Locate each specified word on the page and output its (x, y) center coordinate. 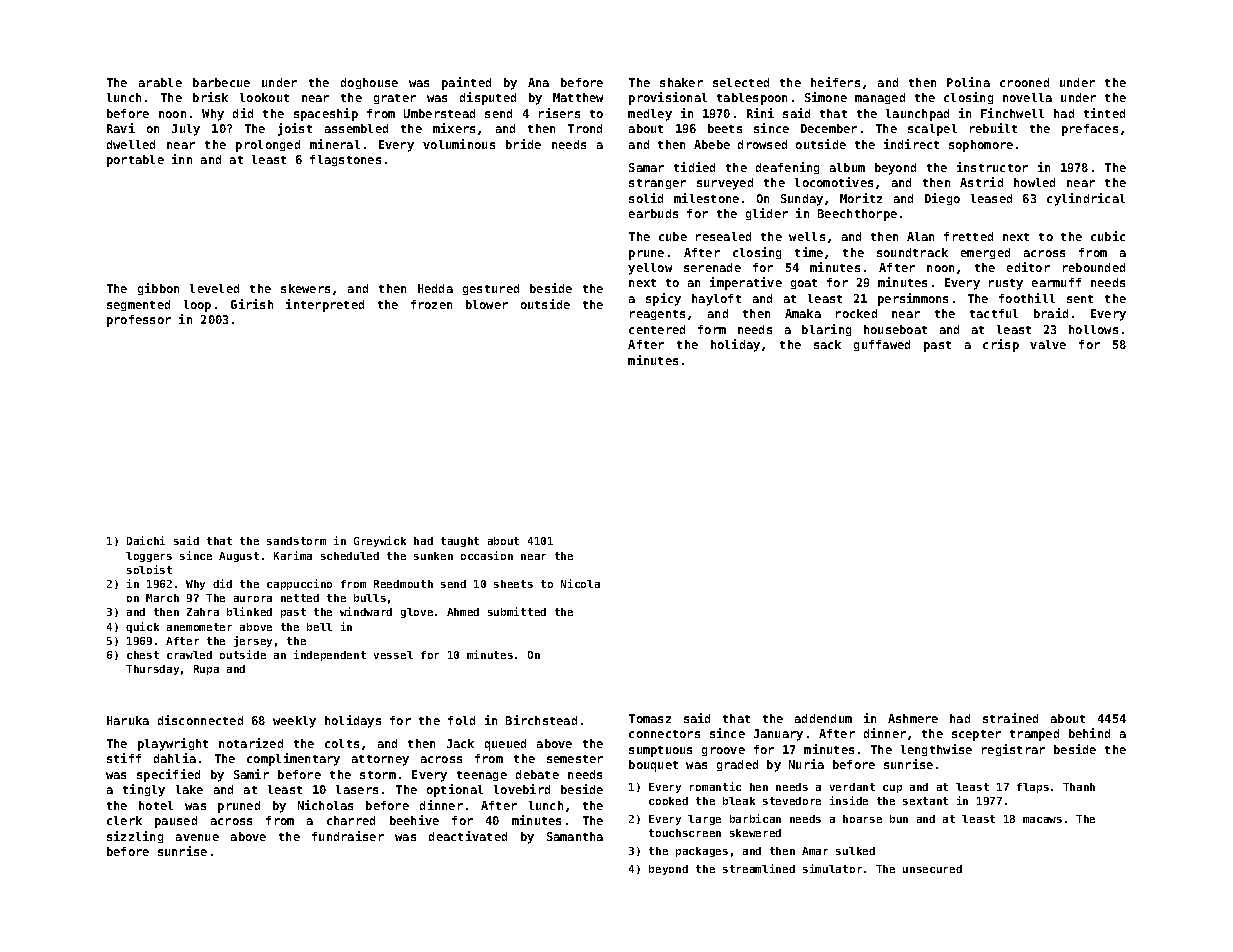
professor (139, 321)
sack (827, 344)
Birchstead (541, 720)
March (162, 598)
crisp (1001, 345)
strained (1010, 718)
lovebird (522, 789)
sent (1080, 299)
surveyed (725, 184)
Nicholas (325, 805)
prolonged (268, 146)
